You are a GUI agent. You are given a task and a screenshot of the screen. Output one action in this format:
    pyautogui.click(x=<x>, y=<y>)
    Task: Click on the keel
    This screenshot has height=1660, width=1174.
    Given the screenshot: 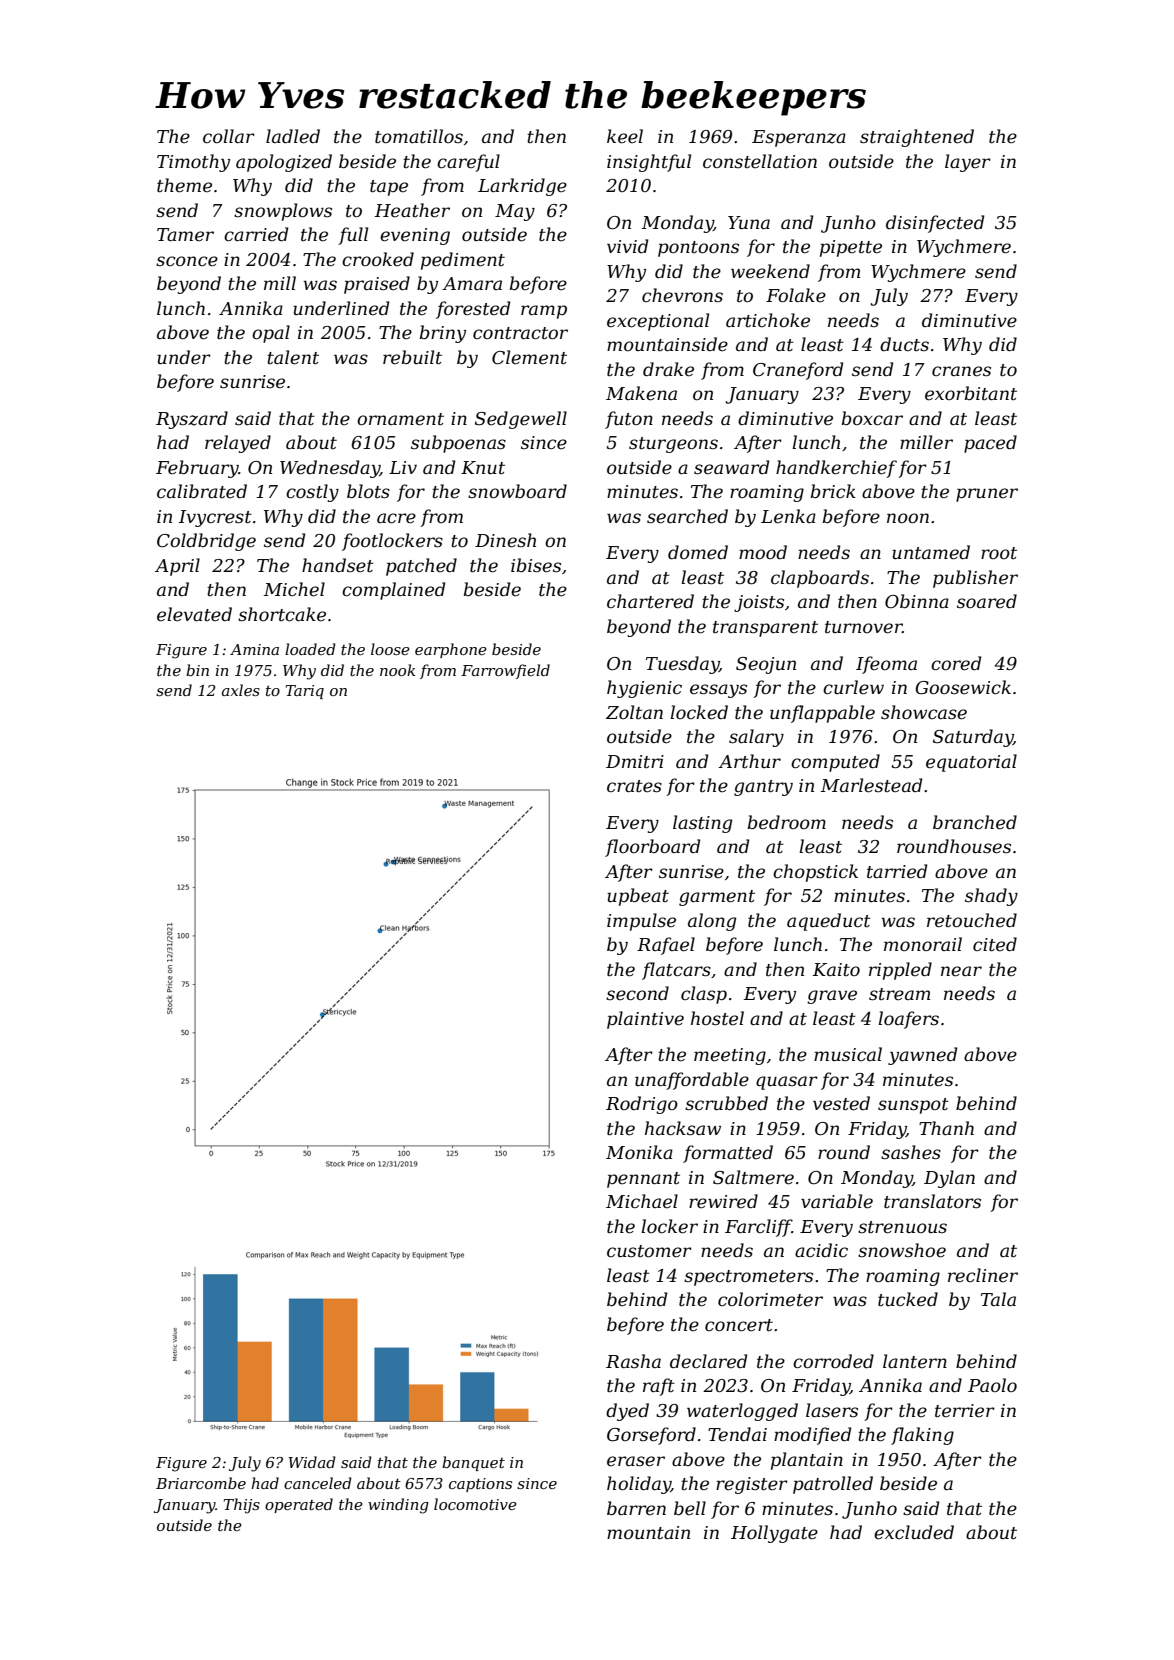 What is the action you would take?
    pyautogui.click(x=625, y=136)
